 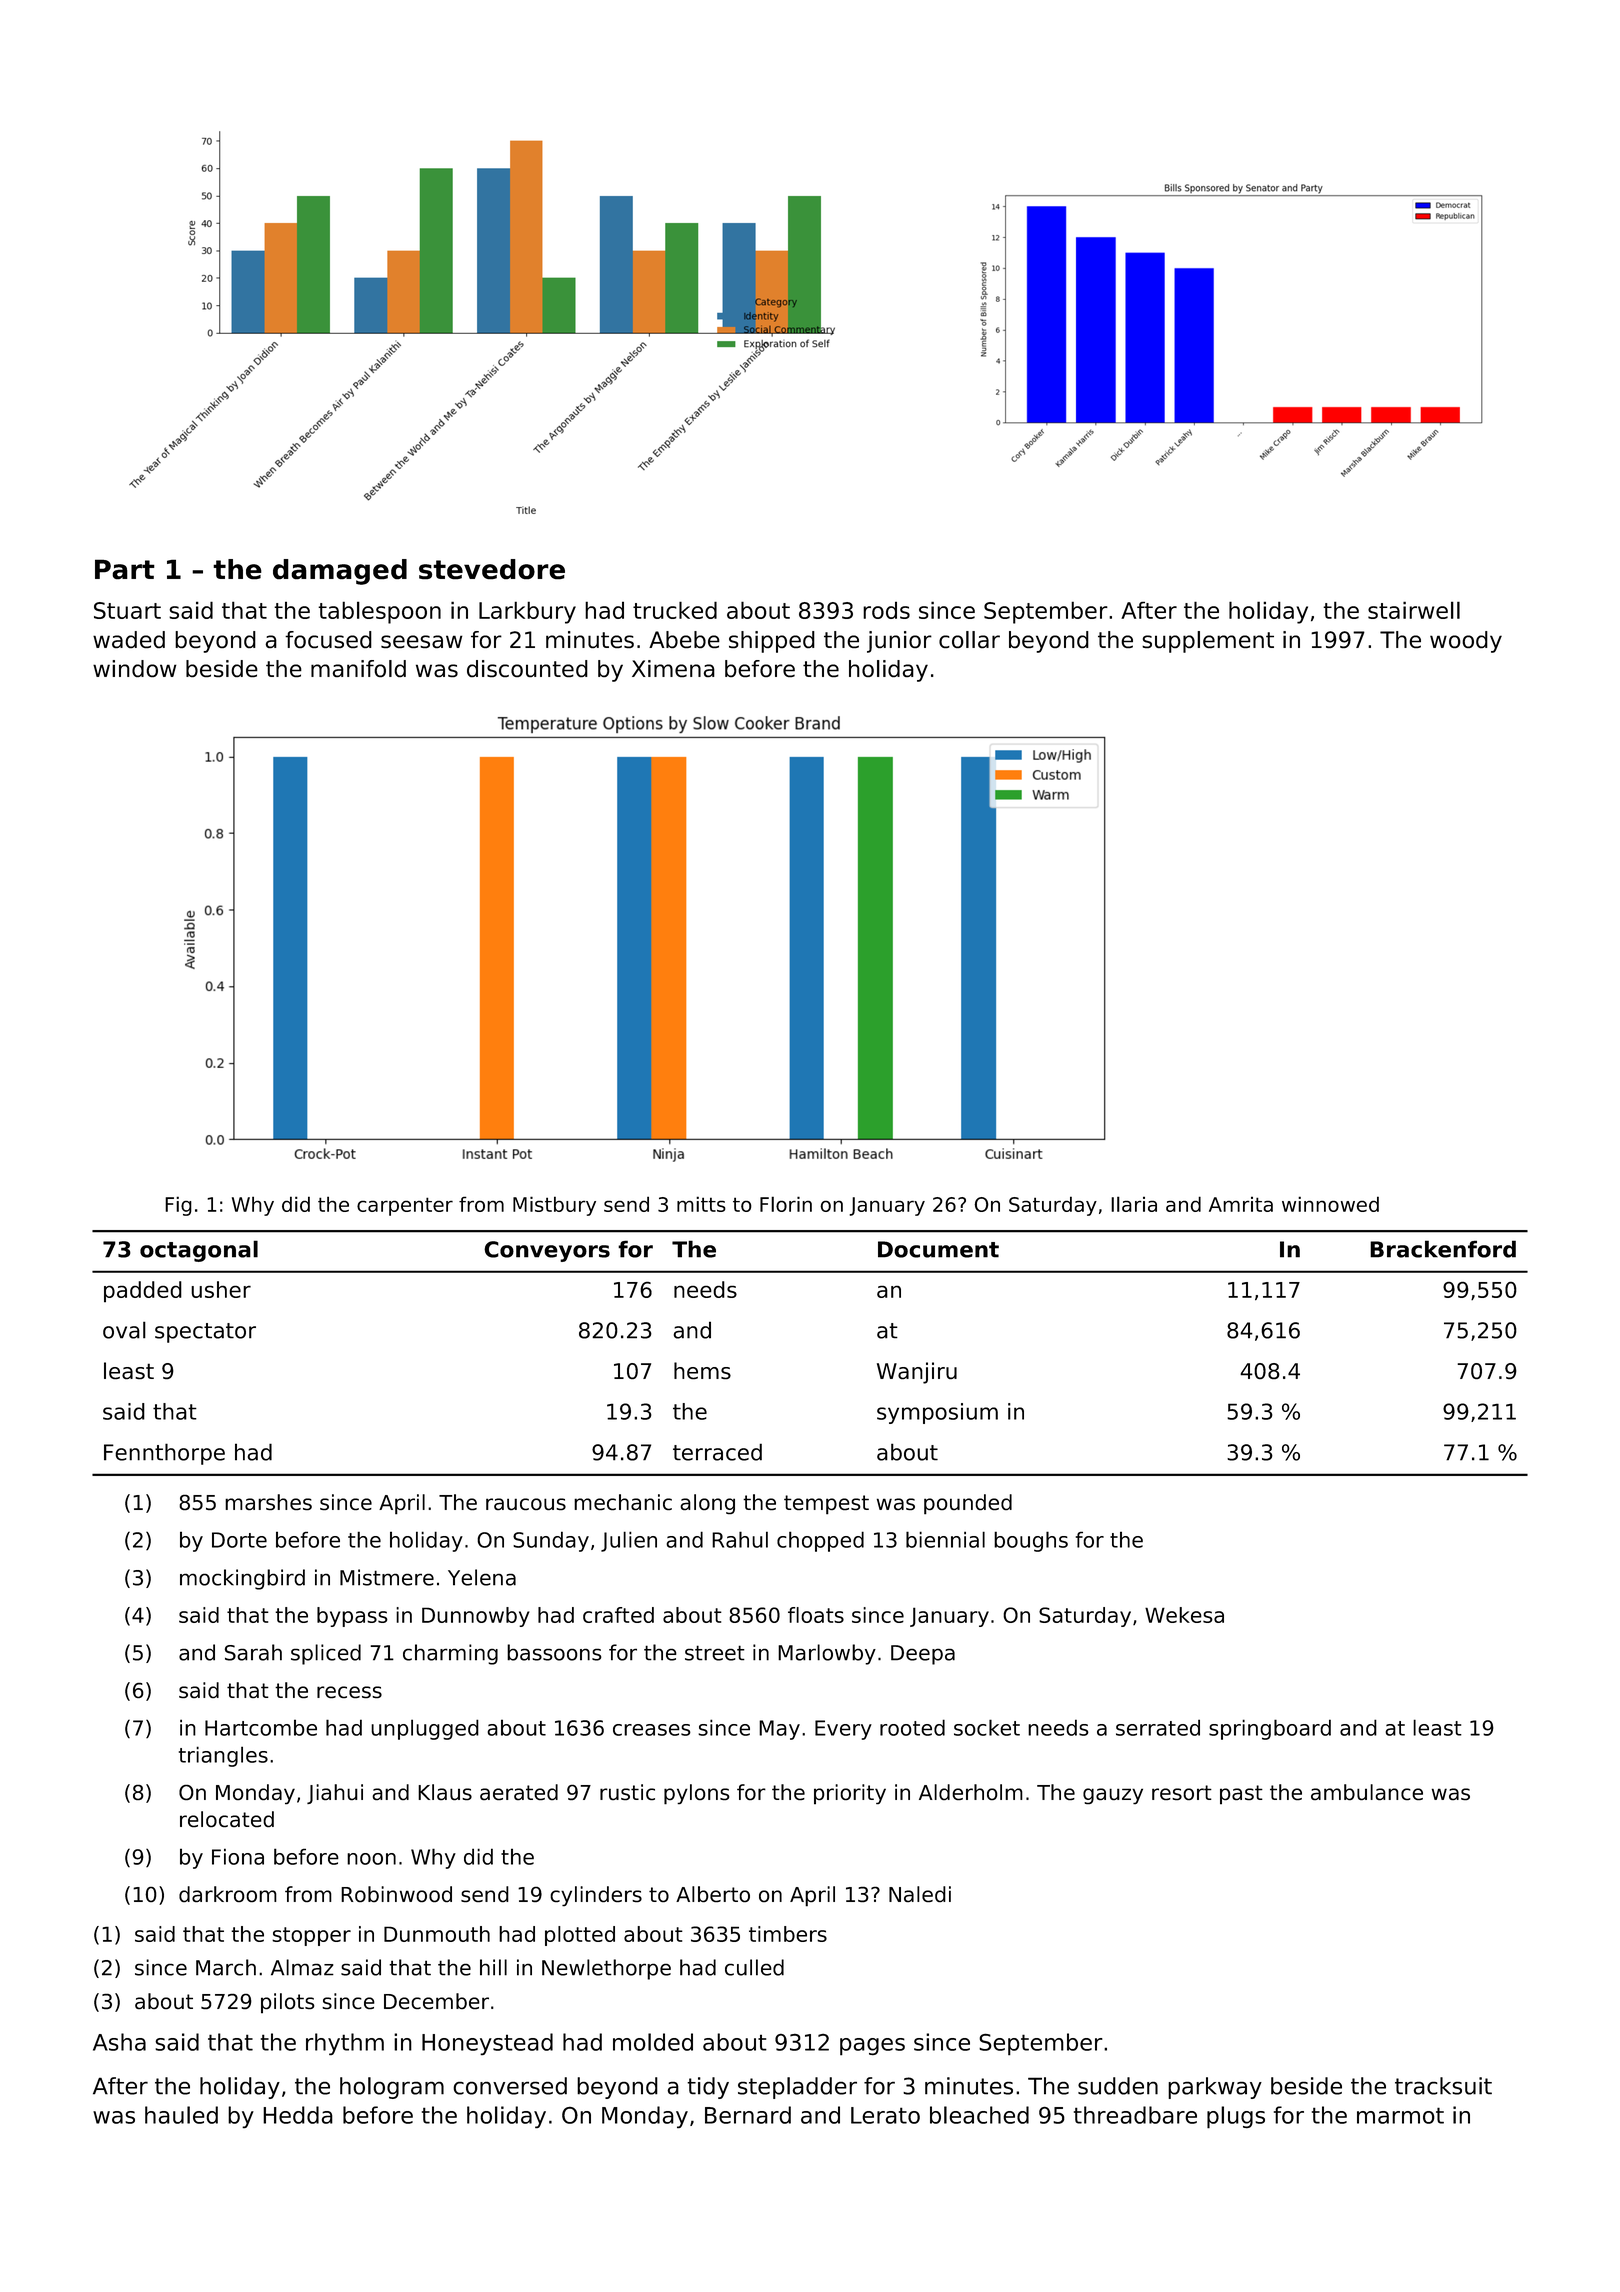 I want to click on Florin, so click(x=786, y=1204).
